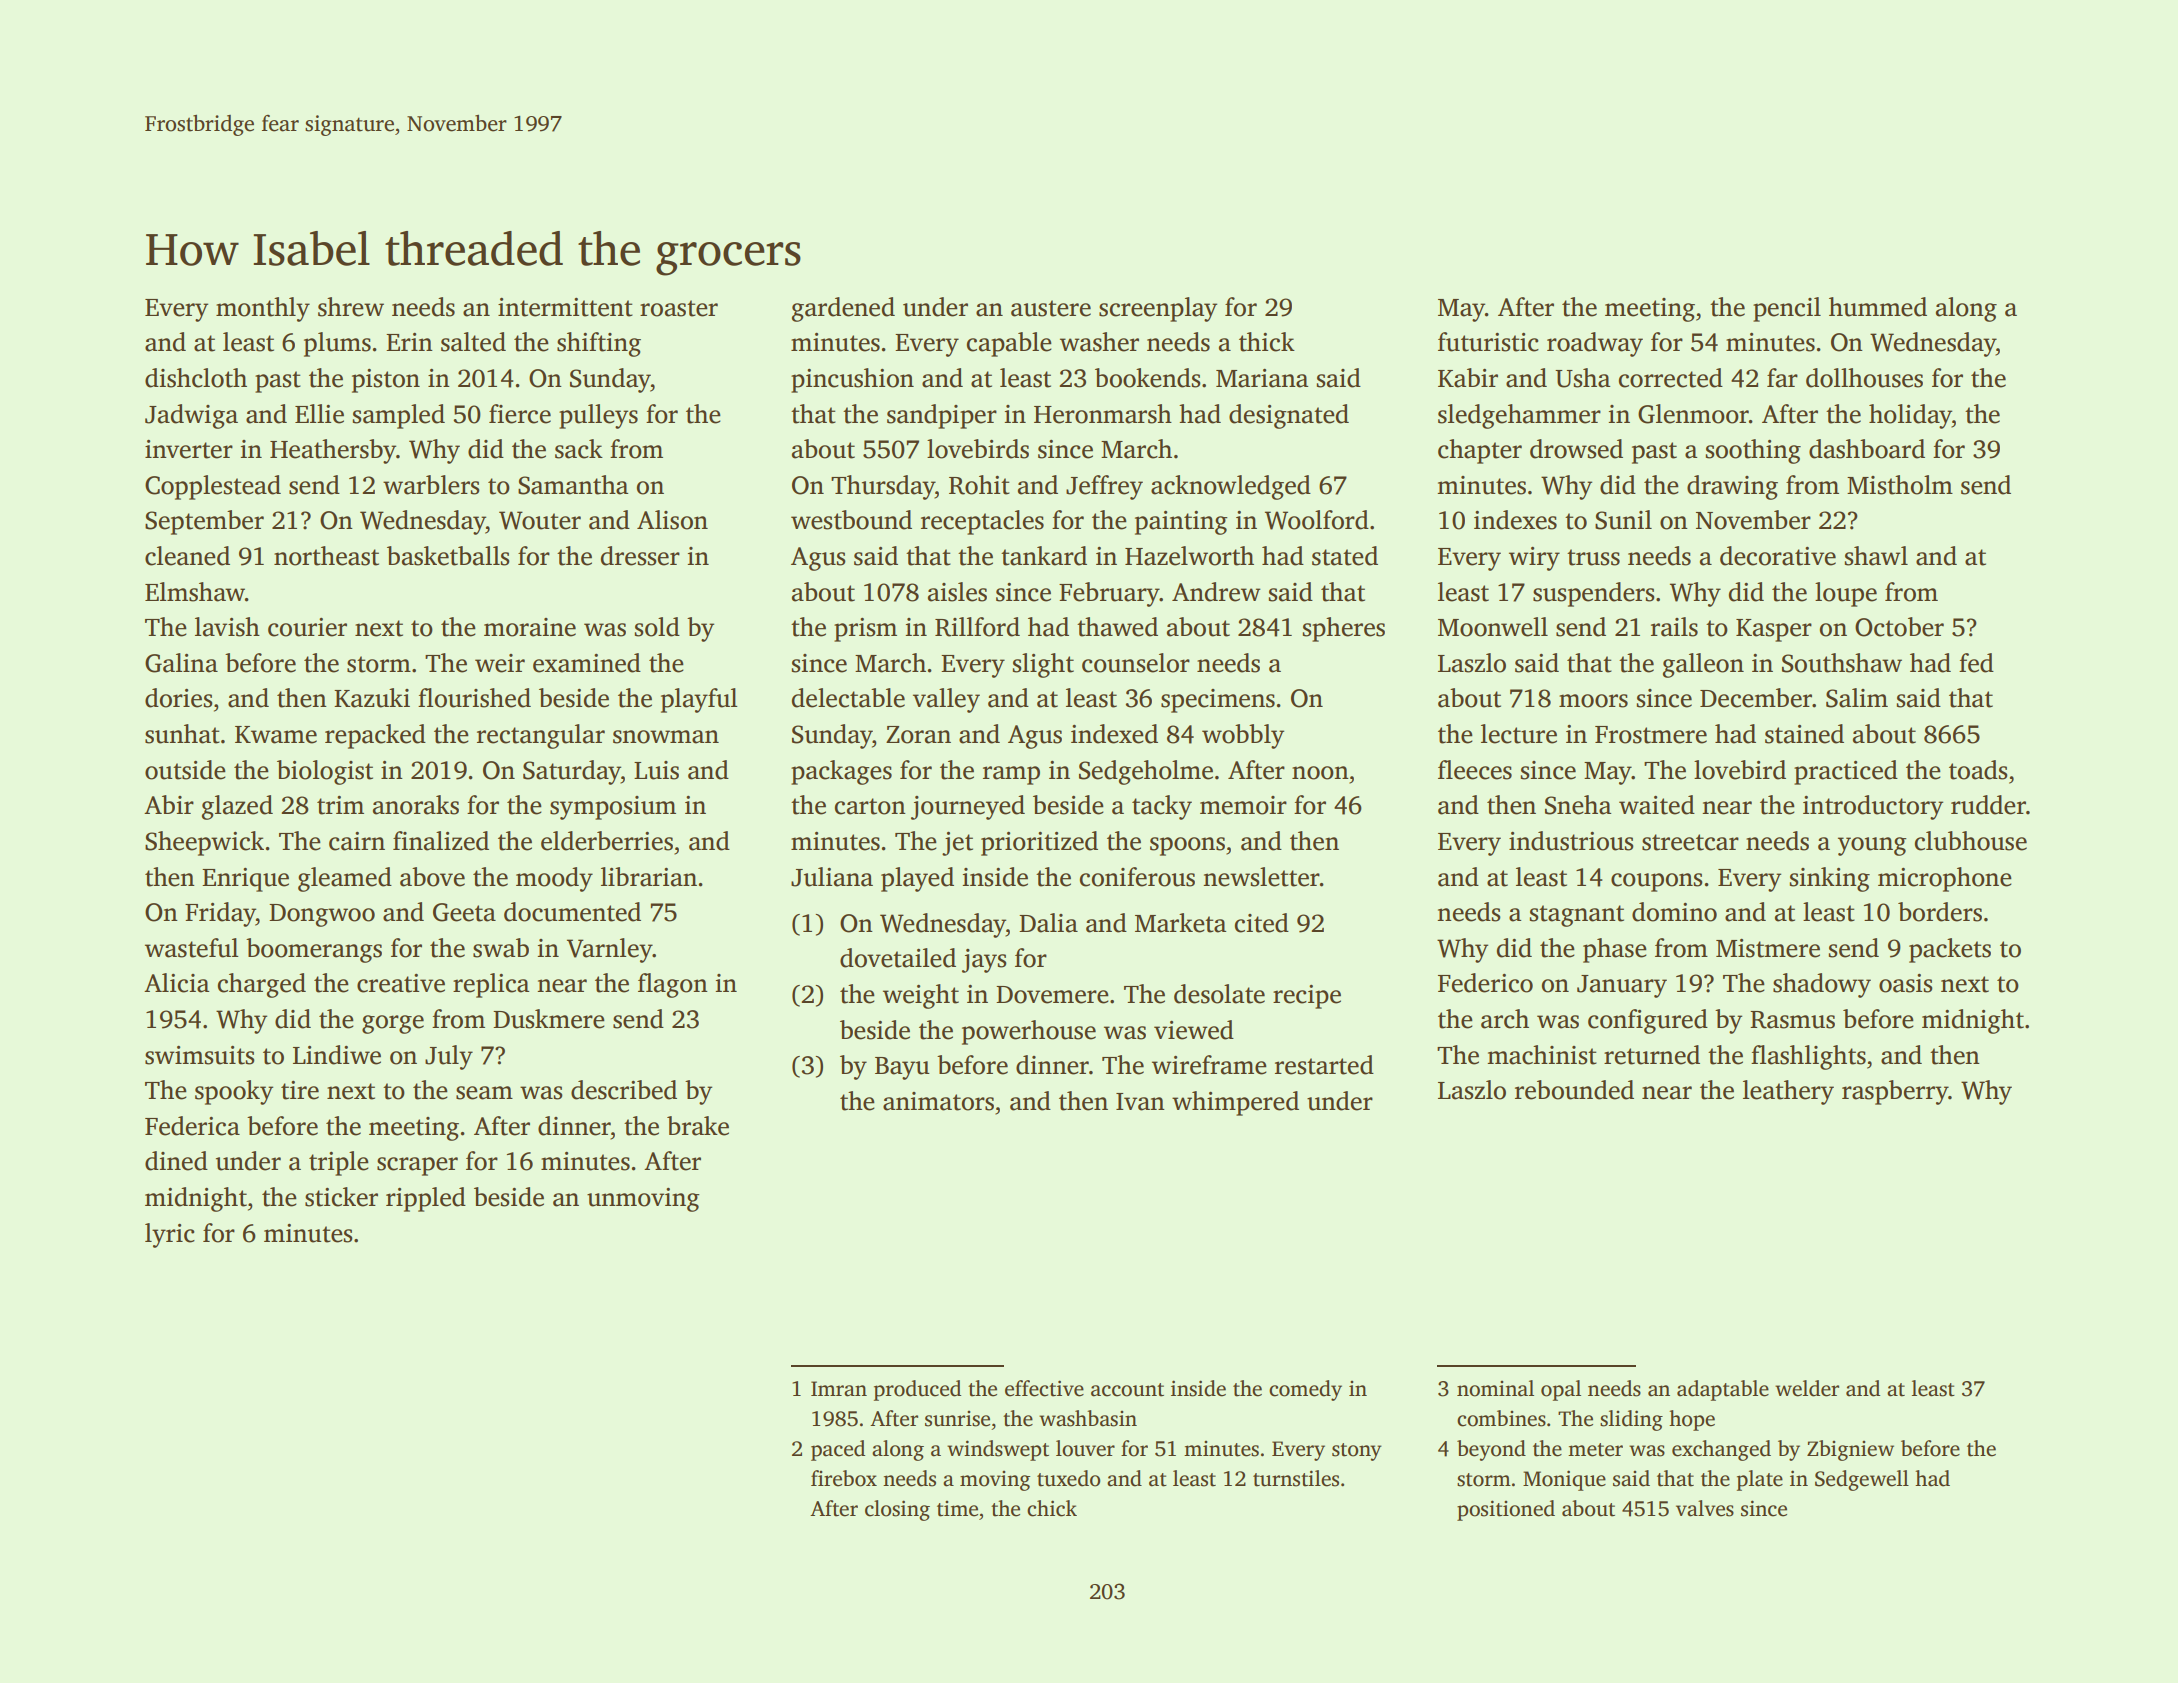 The height and width of the screenshot is (1683, 2178). What do you see at coordinates (1052, 1508) in the screenshot?
I see `chick` at bounding box center [1052, 1508].
